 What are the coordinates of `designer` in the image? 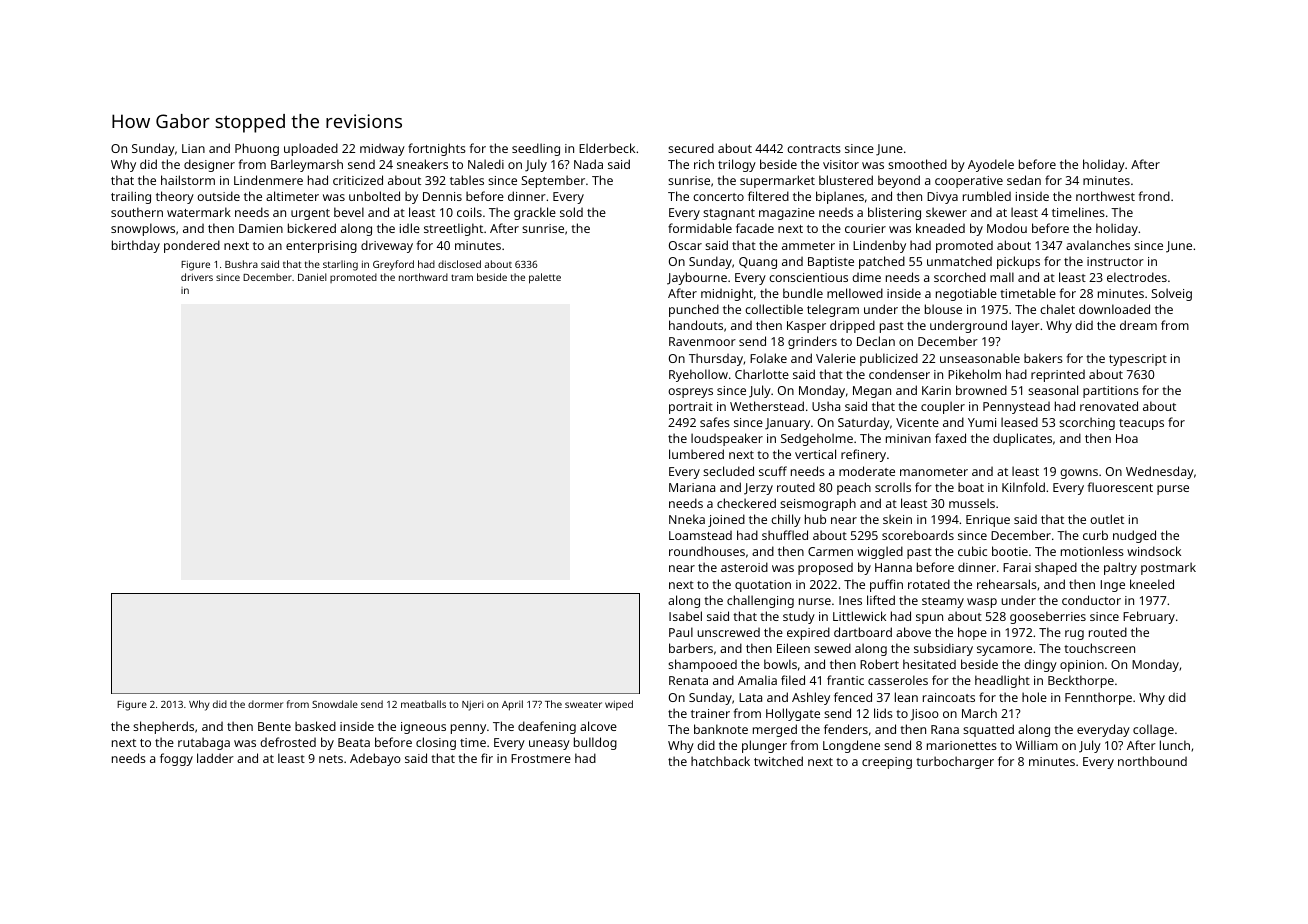 It's located at (209, 165).
